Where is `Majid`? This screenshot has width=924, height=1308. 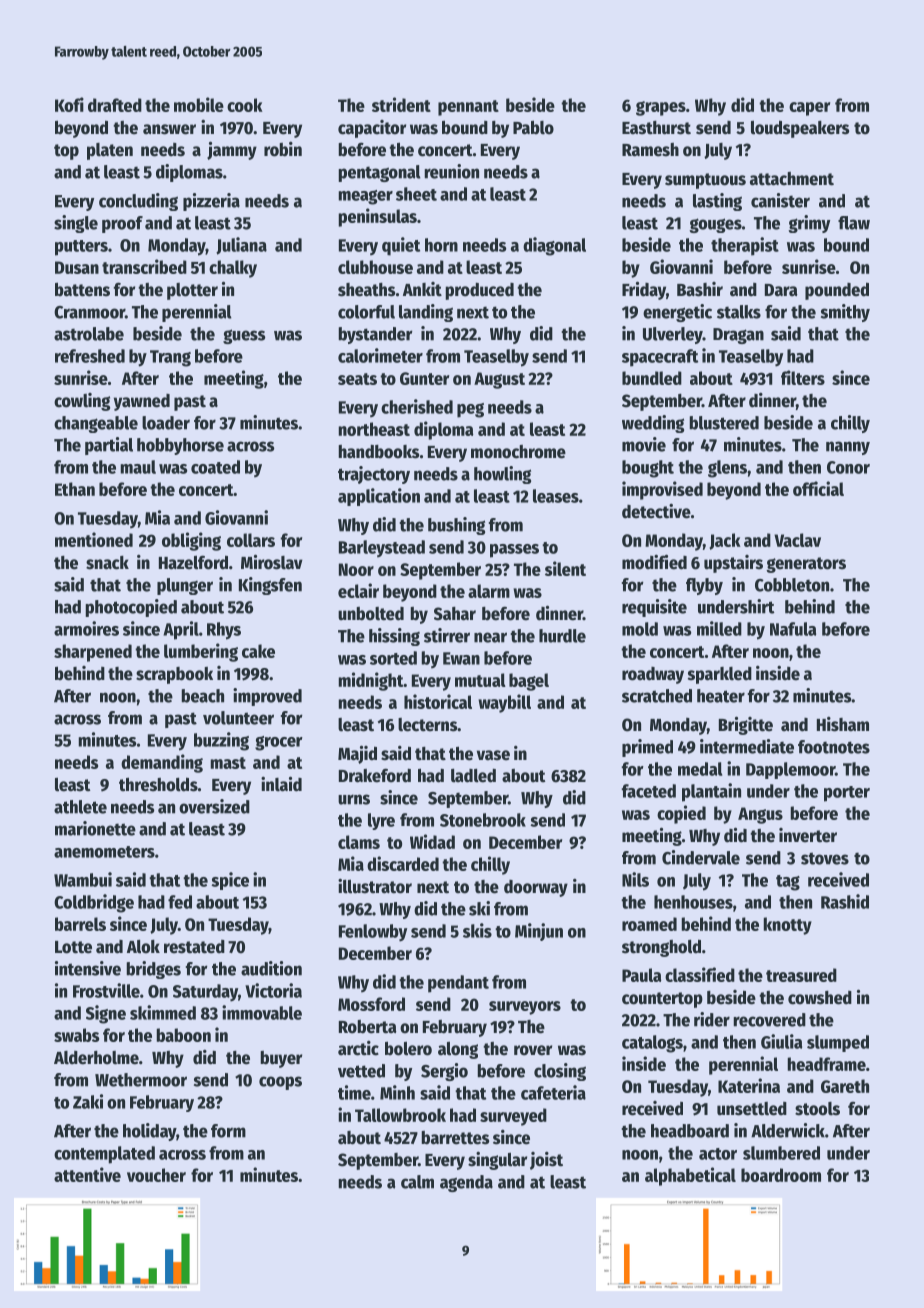
Majid is located at coordinates (357, 754).
